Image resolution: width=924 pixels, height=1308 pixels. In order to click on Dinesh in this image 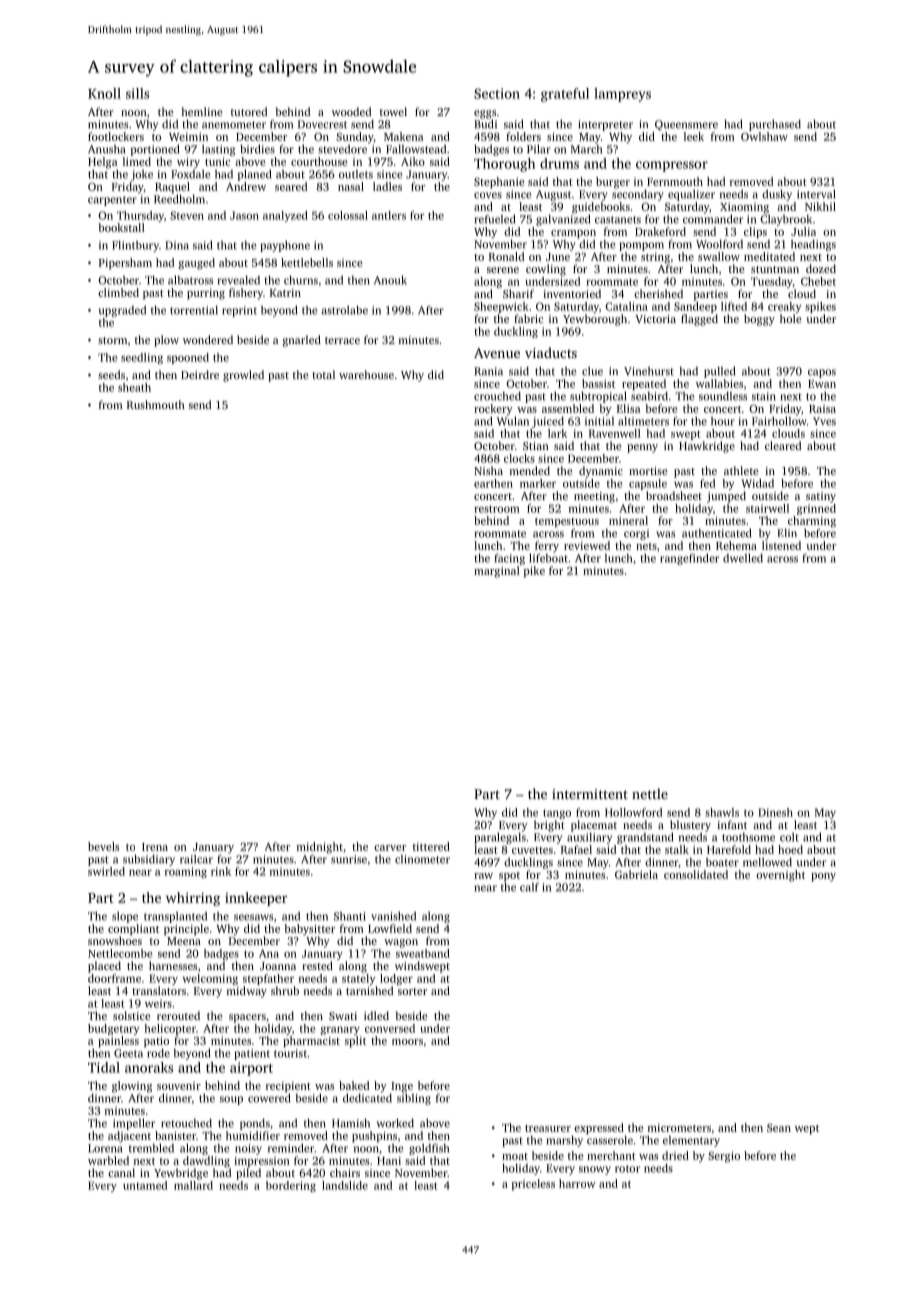, I will do `click(775, 812)`.
